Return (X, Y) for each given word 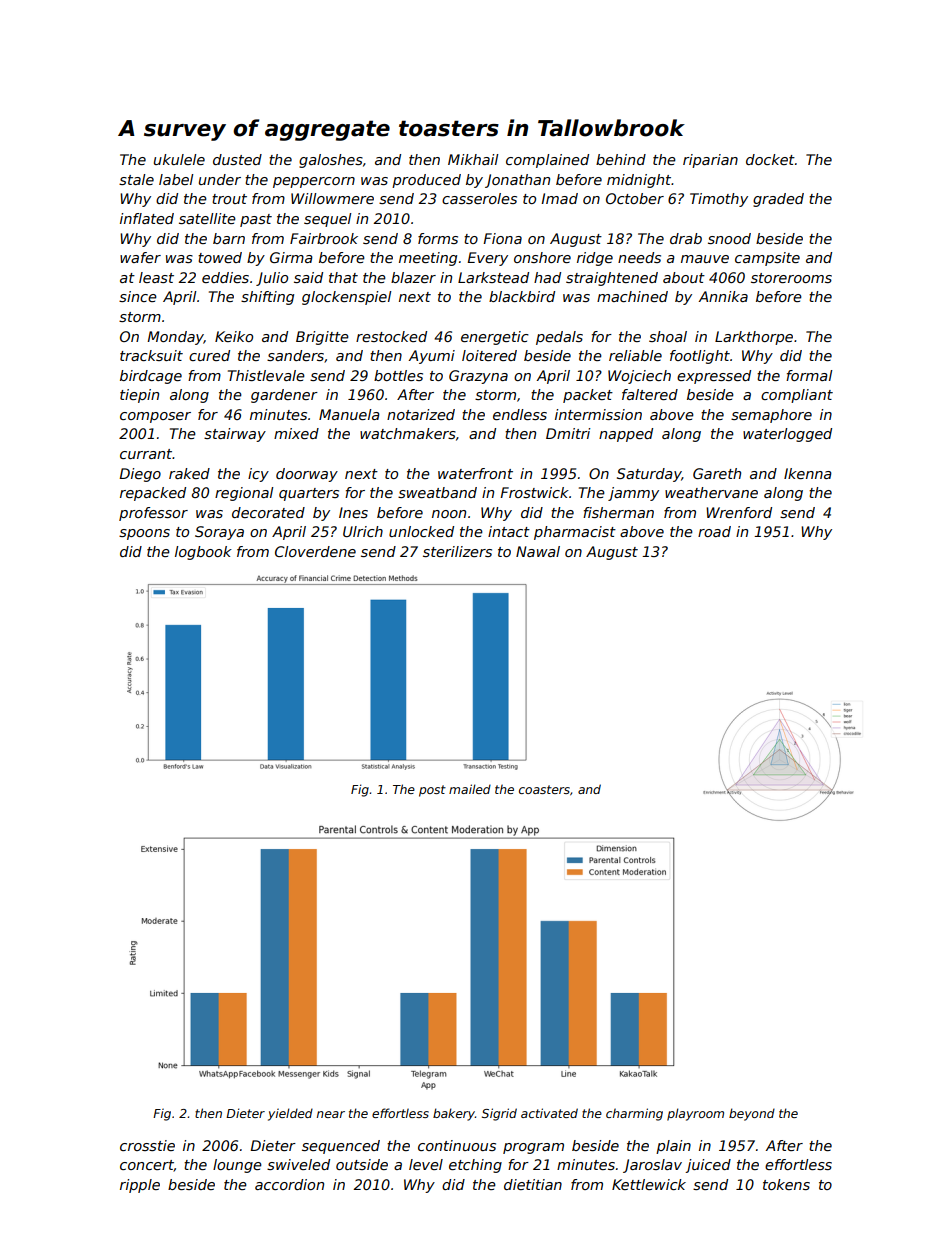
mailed (470, 789)
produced (426, 181)
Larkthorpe (754, 338)
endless (520, 414)
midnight (639, 181)
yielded (290, 1114)
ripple (140, 1186)
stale (136, 179)
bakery (454, 1114)
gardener (284, 396)
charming (634, 1114)
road (714, 531)
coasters (544, 789)
